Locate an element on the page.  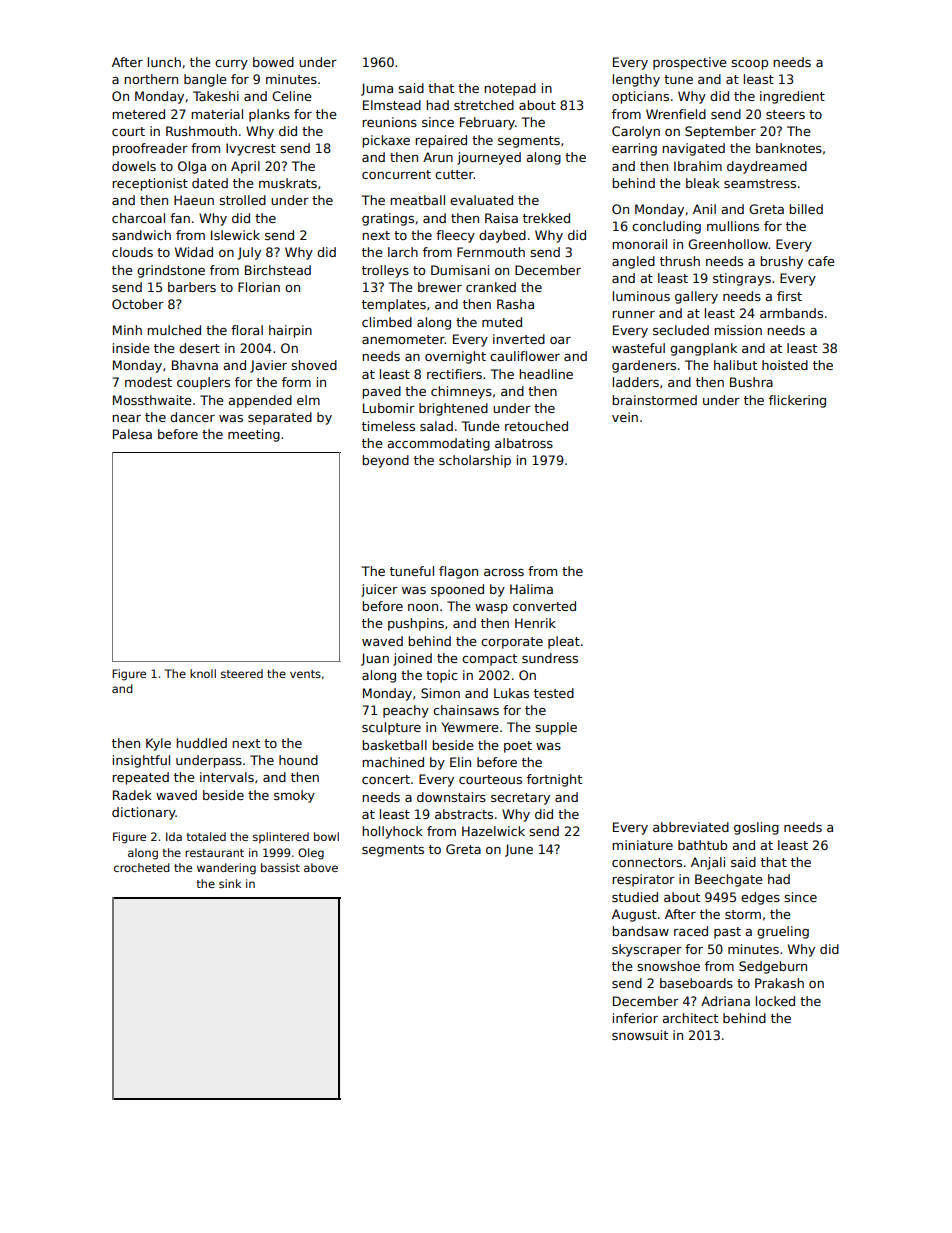
notepad is located at coordinates (510, 89).
